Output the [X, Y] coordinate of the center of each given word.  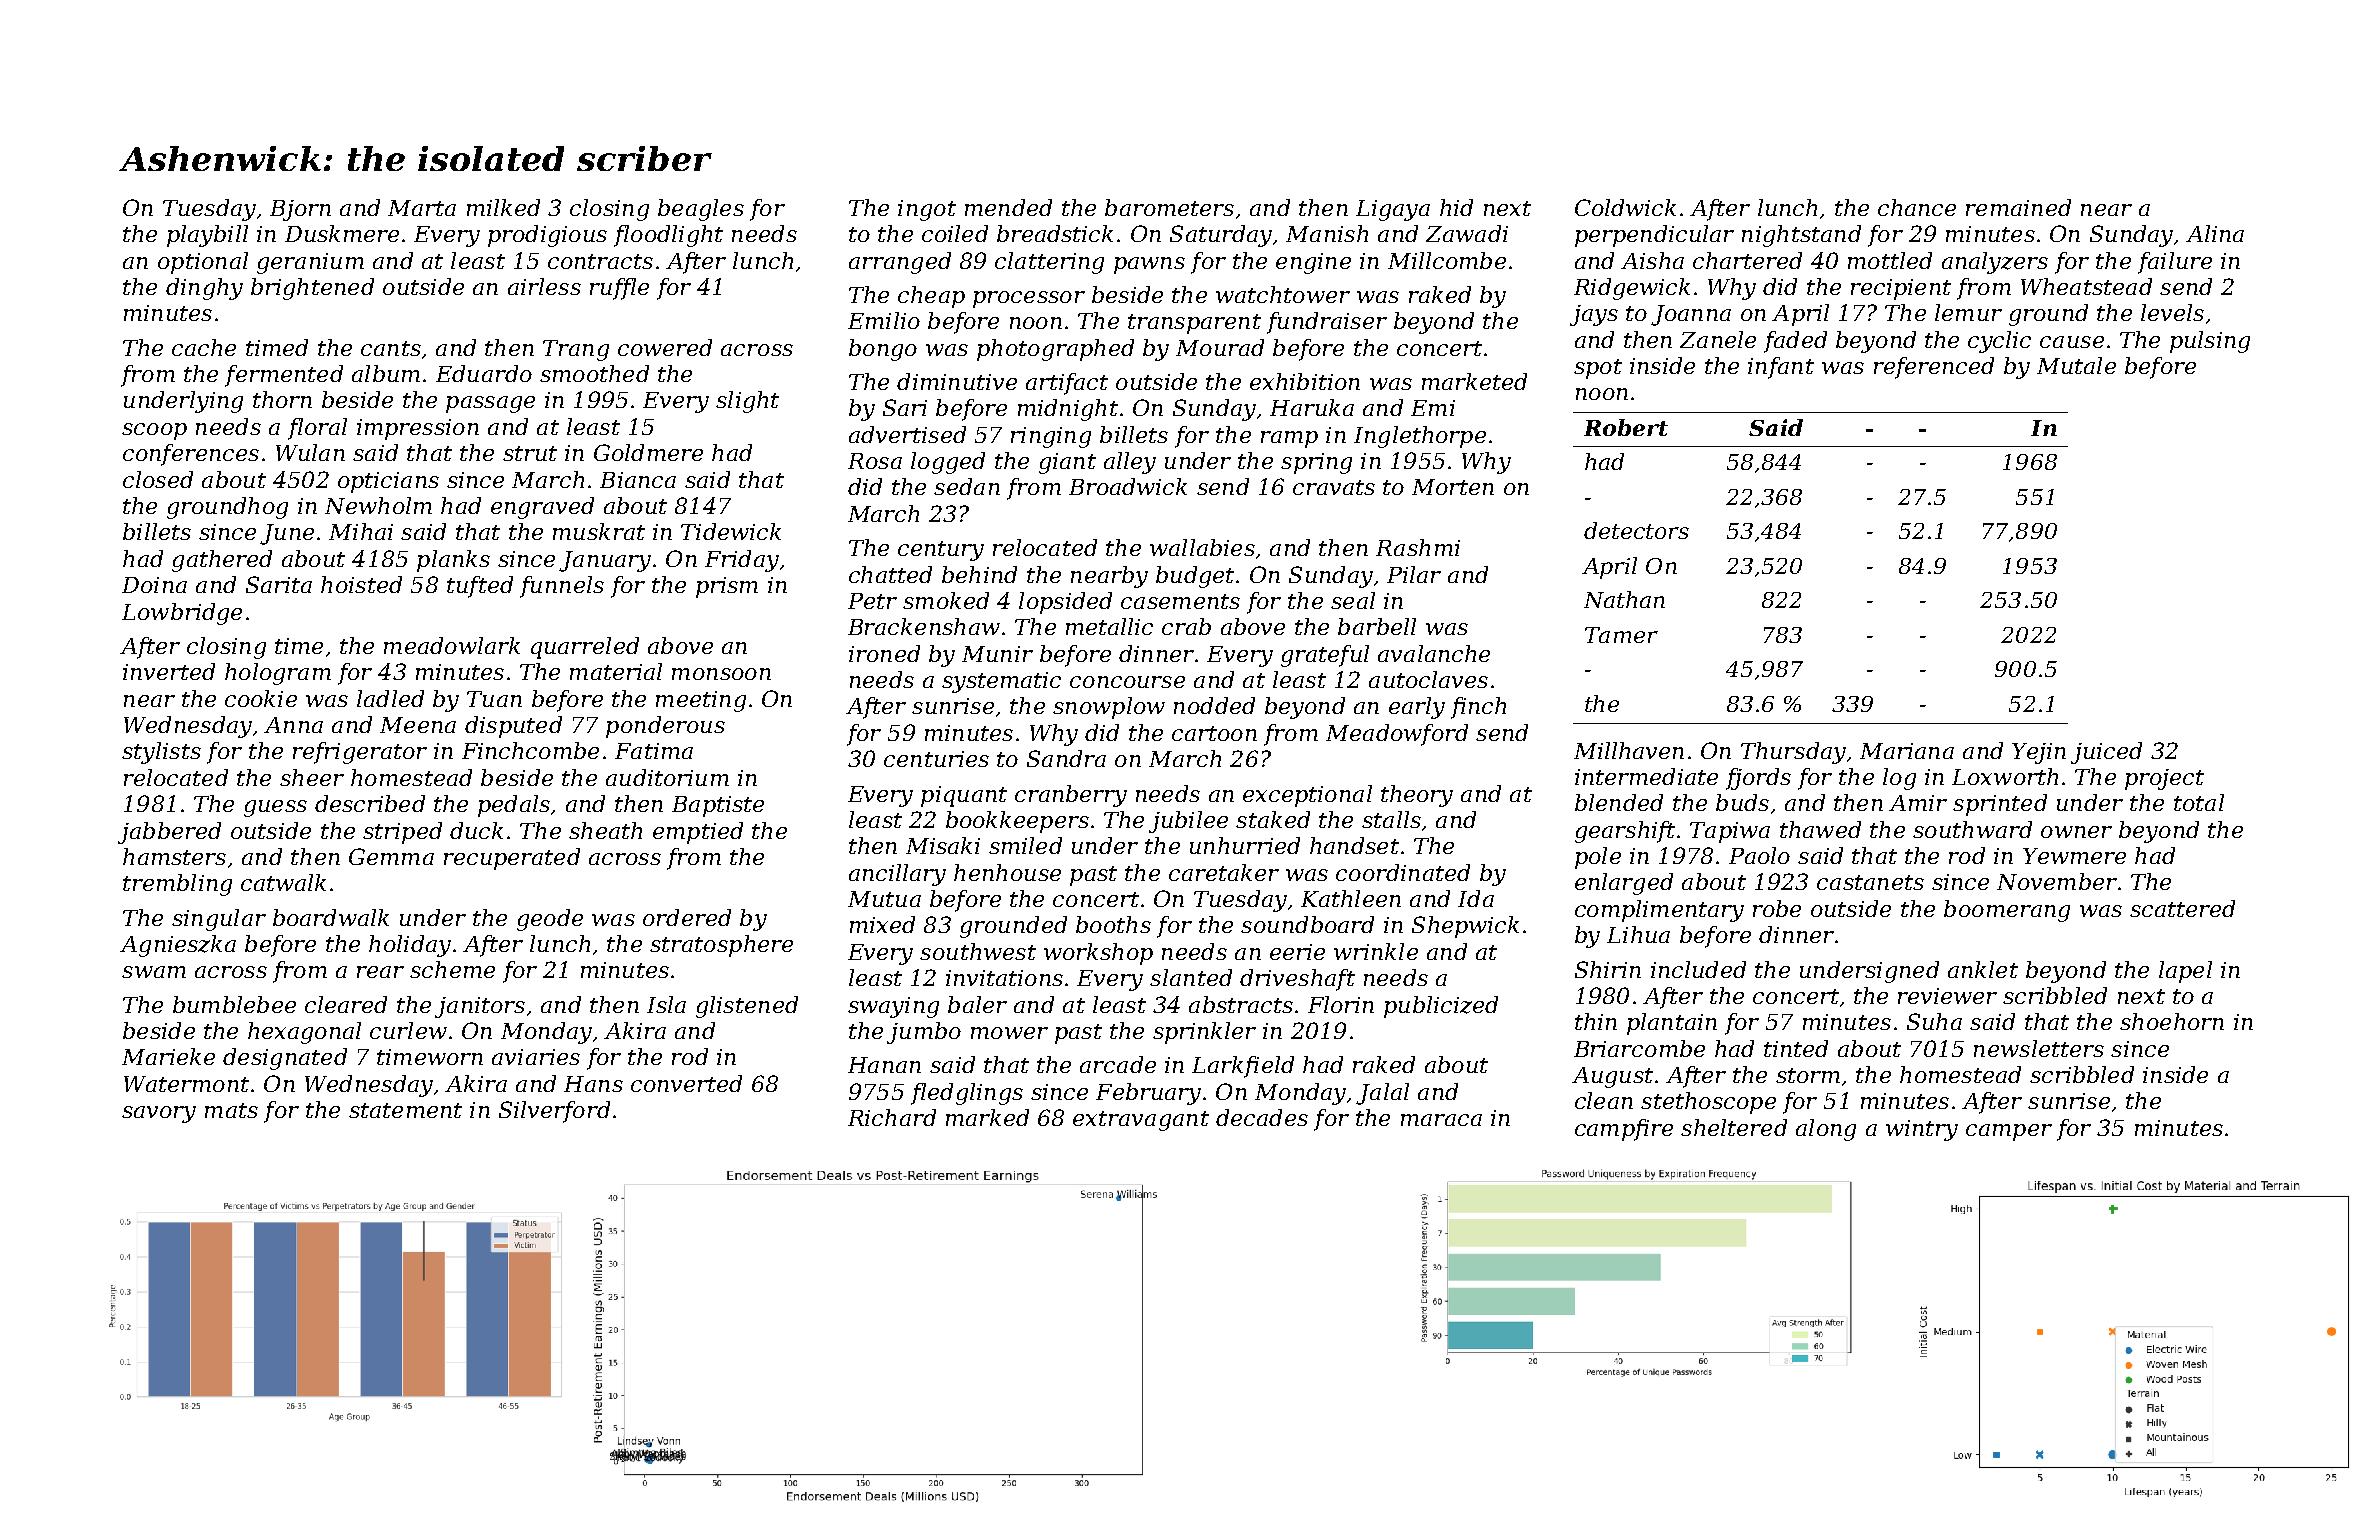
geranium [310, 263]
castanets [1870, 882]
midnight [1068, 410]
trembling [177, 885]
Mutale [2076, 365]
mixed [882, 924]
